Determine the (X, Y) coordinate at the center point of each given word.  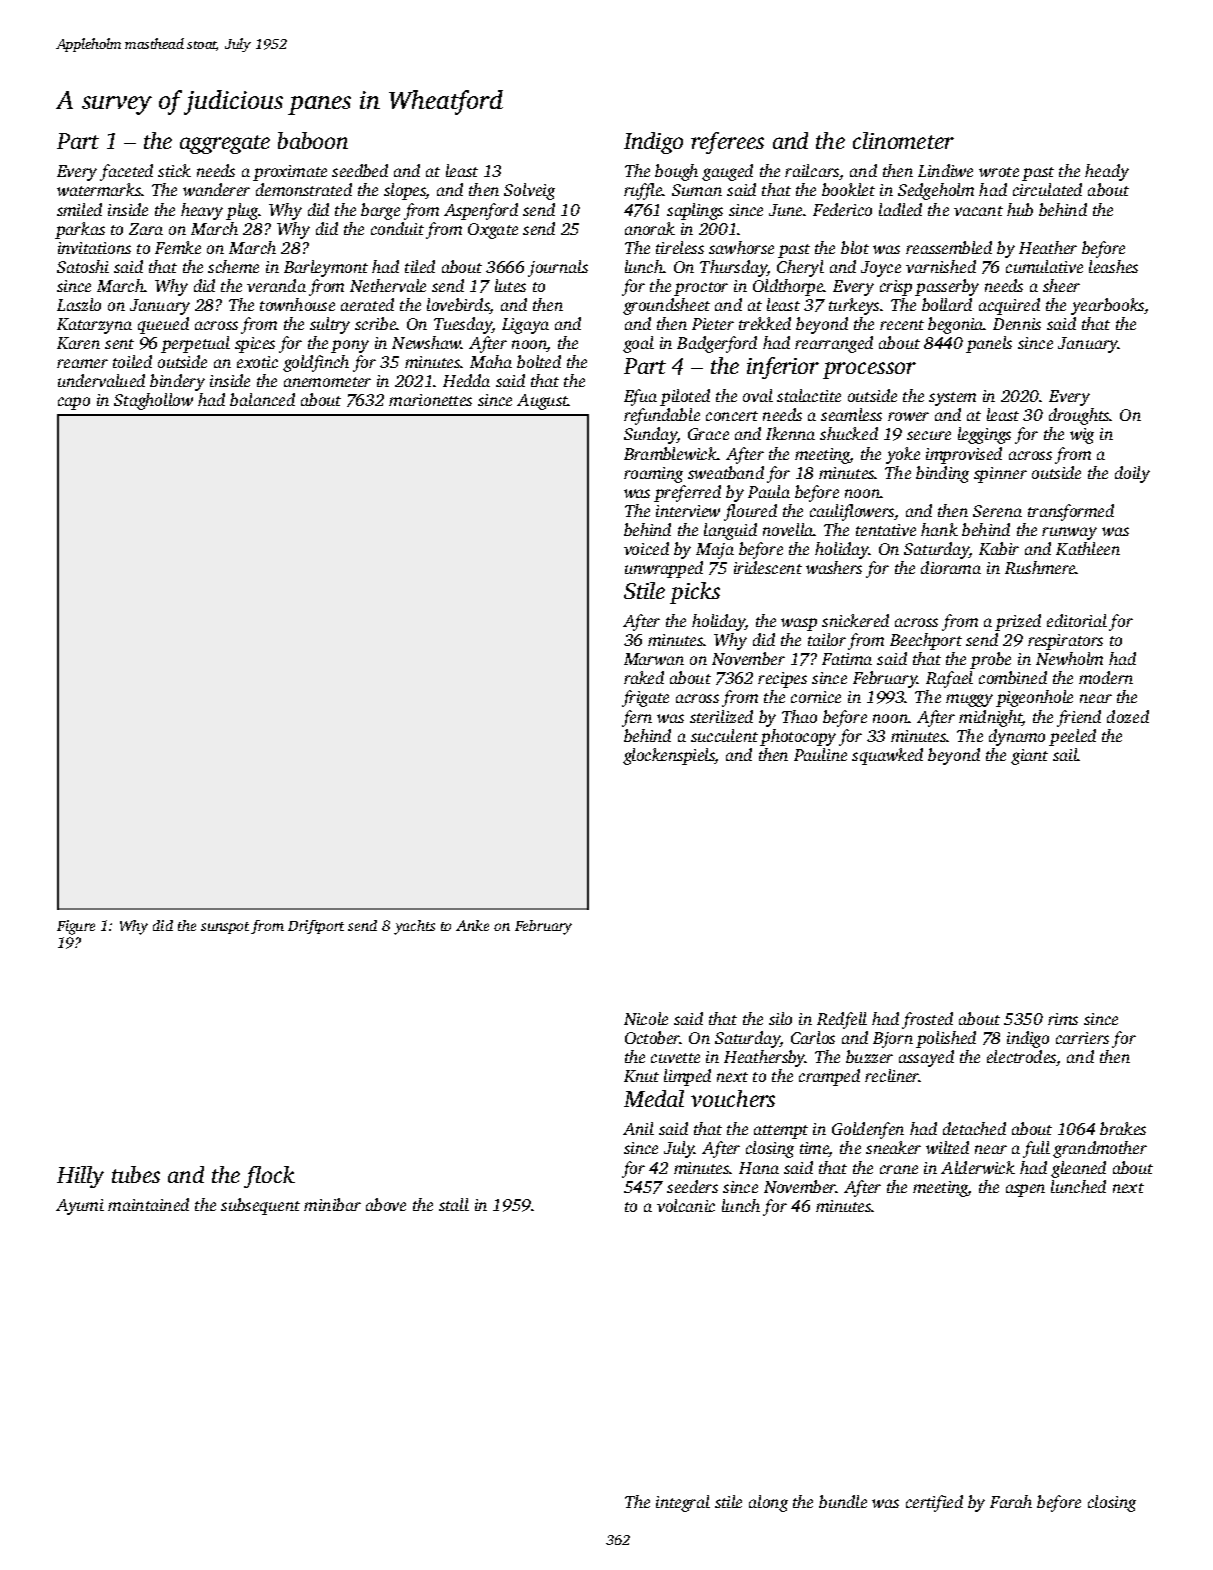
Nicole (646, 1018)
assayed (926, 1058)
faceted (126, 172)
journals (558, 268)
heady (1107, 172)
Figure (76, 927)
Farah (1011, 1501)
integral (683, 1503)
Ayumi (80, 1207)
